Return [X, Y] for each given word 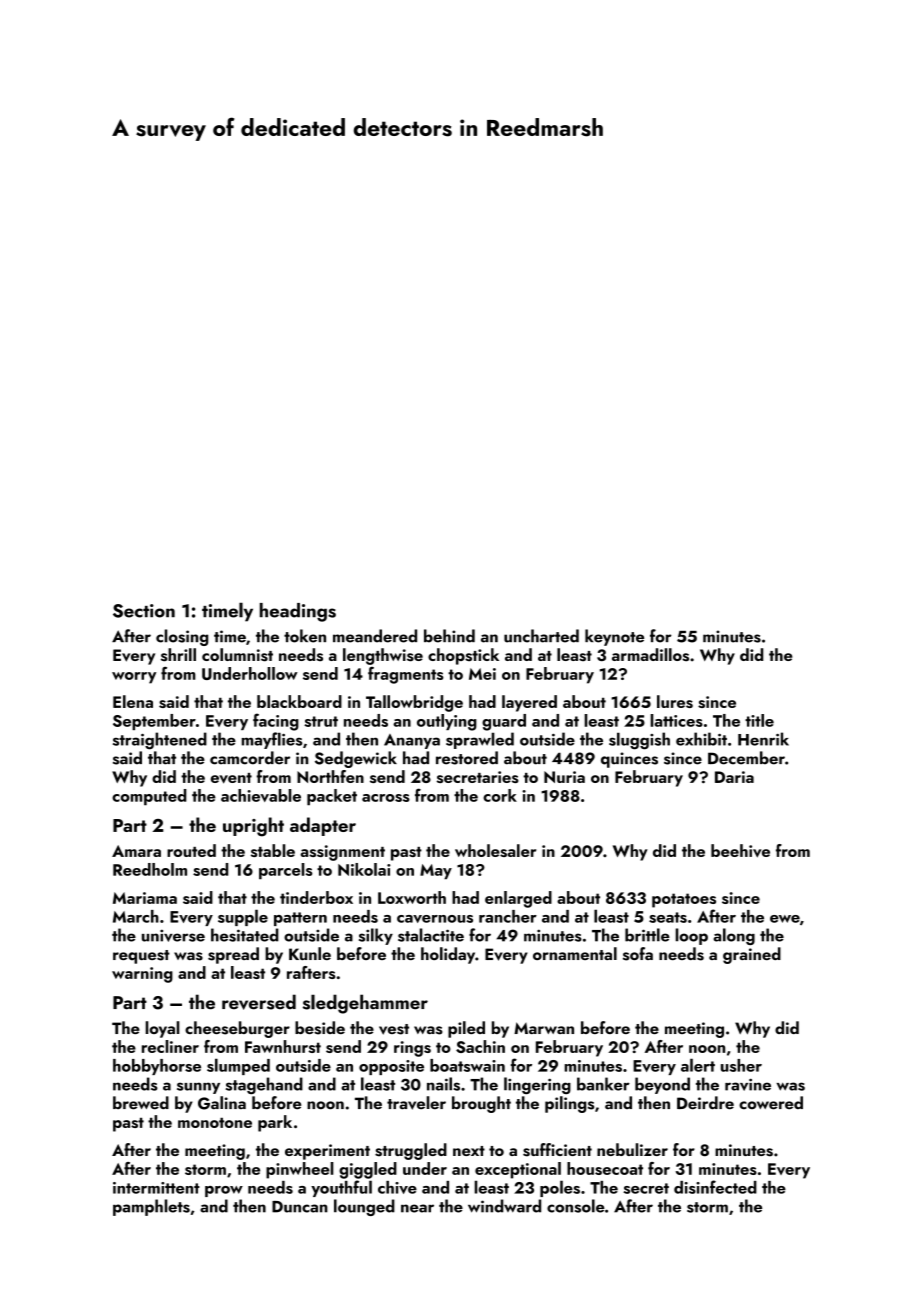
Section [144, 611]
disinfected [715, 1187]
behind [449, 636]
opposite [391, 1067]
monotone [215, 1123]
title [759, 720]
